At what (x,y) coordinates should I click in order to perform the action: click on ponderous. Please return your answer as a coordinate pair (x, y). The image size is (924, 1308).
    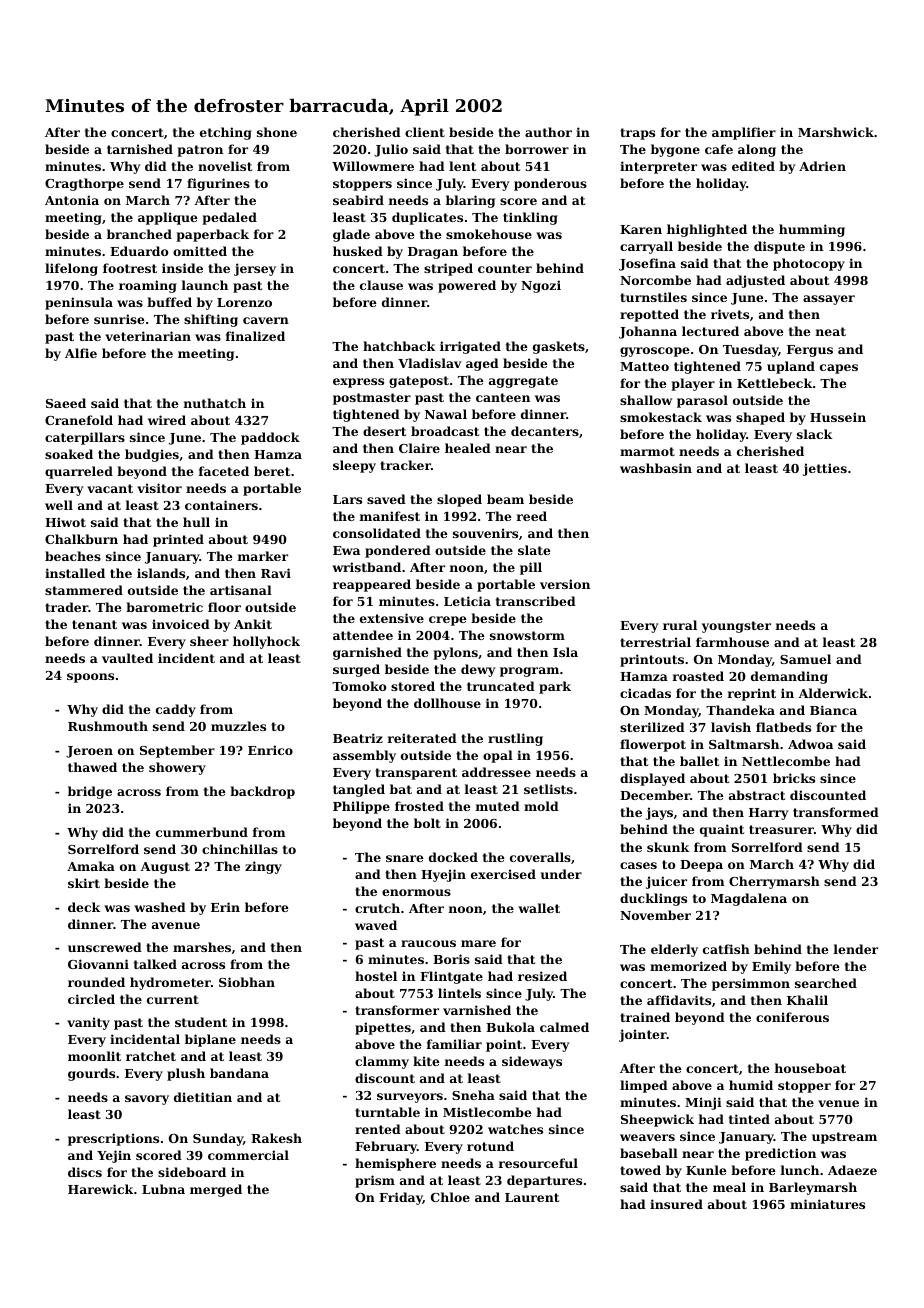
    Looking at the image, I should click on (550, 184).
